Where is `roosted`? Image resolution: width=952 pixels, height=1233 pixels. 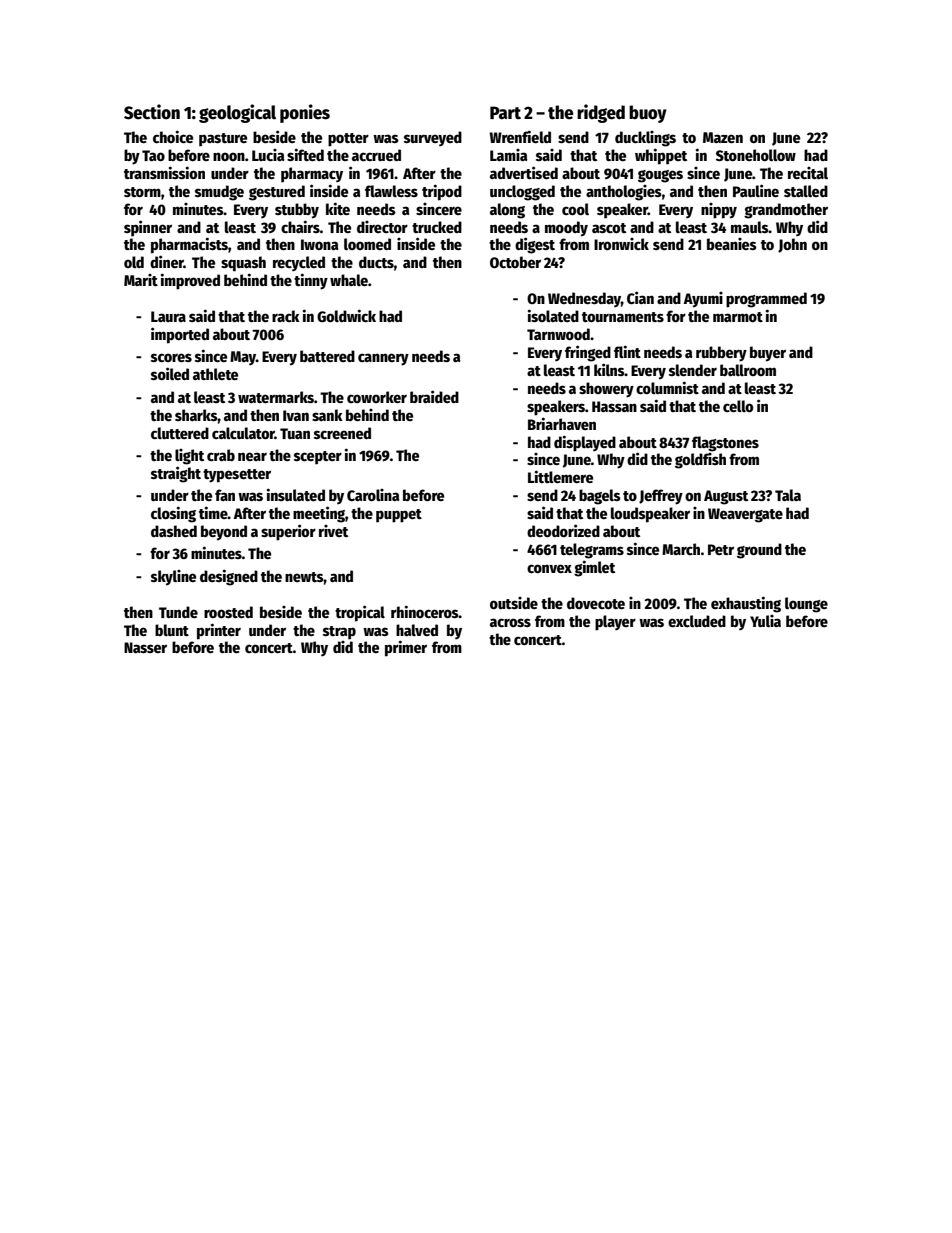
roosted is located at coordinates (228, 612).
